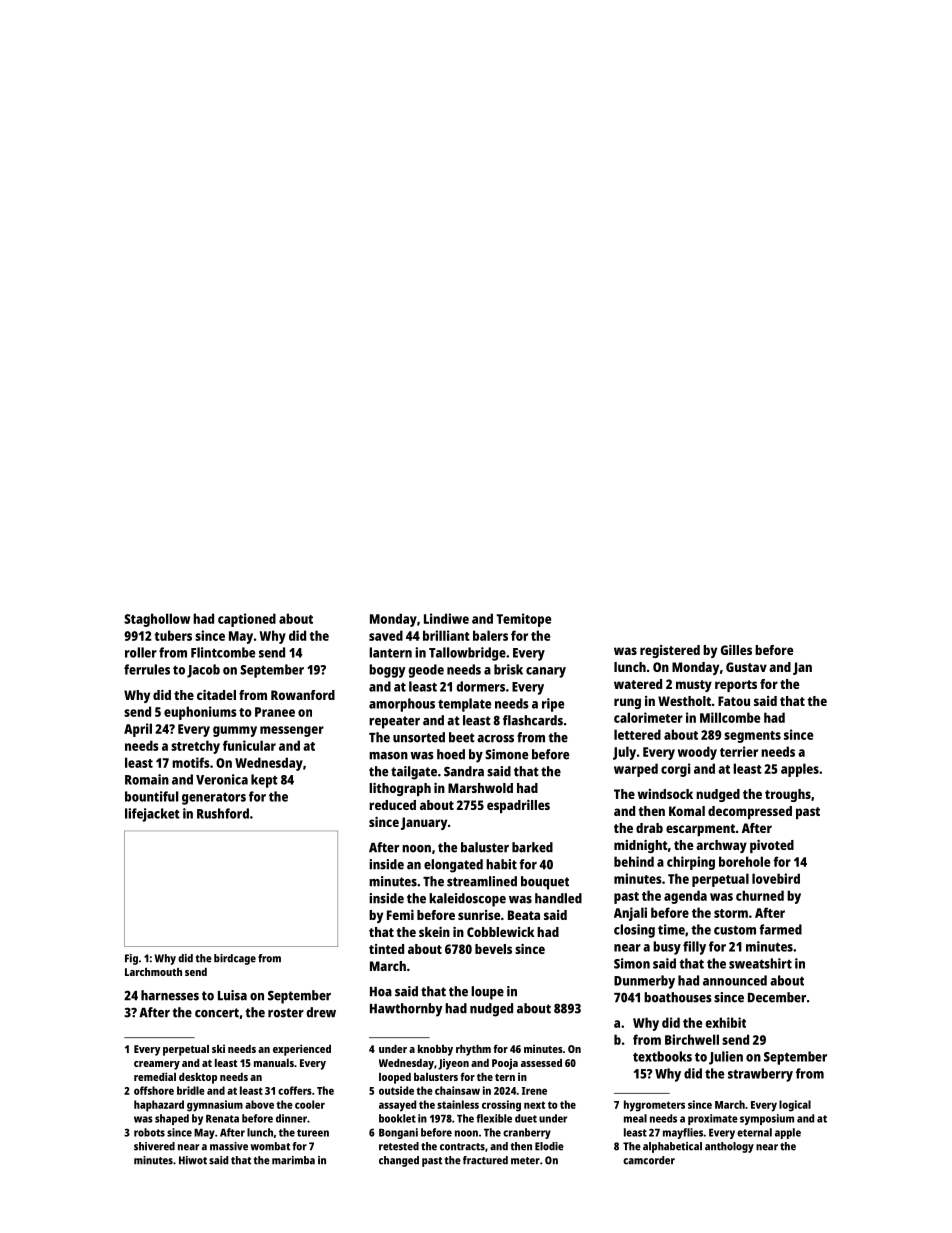 The width and height of the document is (952, 1233). Describe the element at coordinates (232, 995) in the document. I see `Luisa` at that location.
